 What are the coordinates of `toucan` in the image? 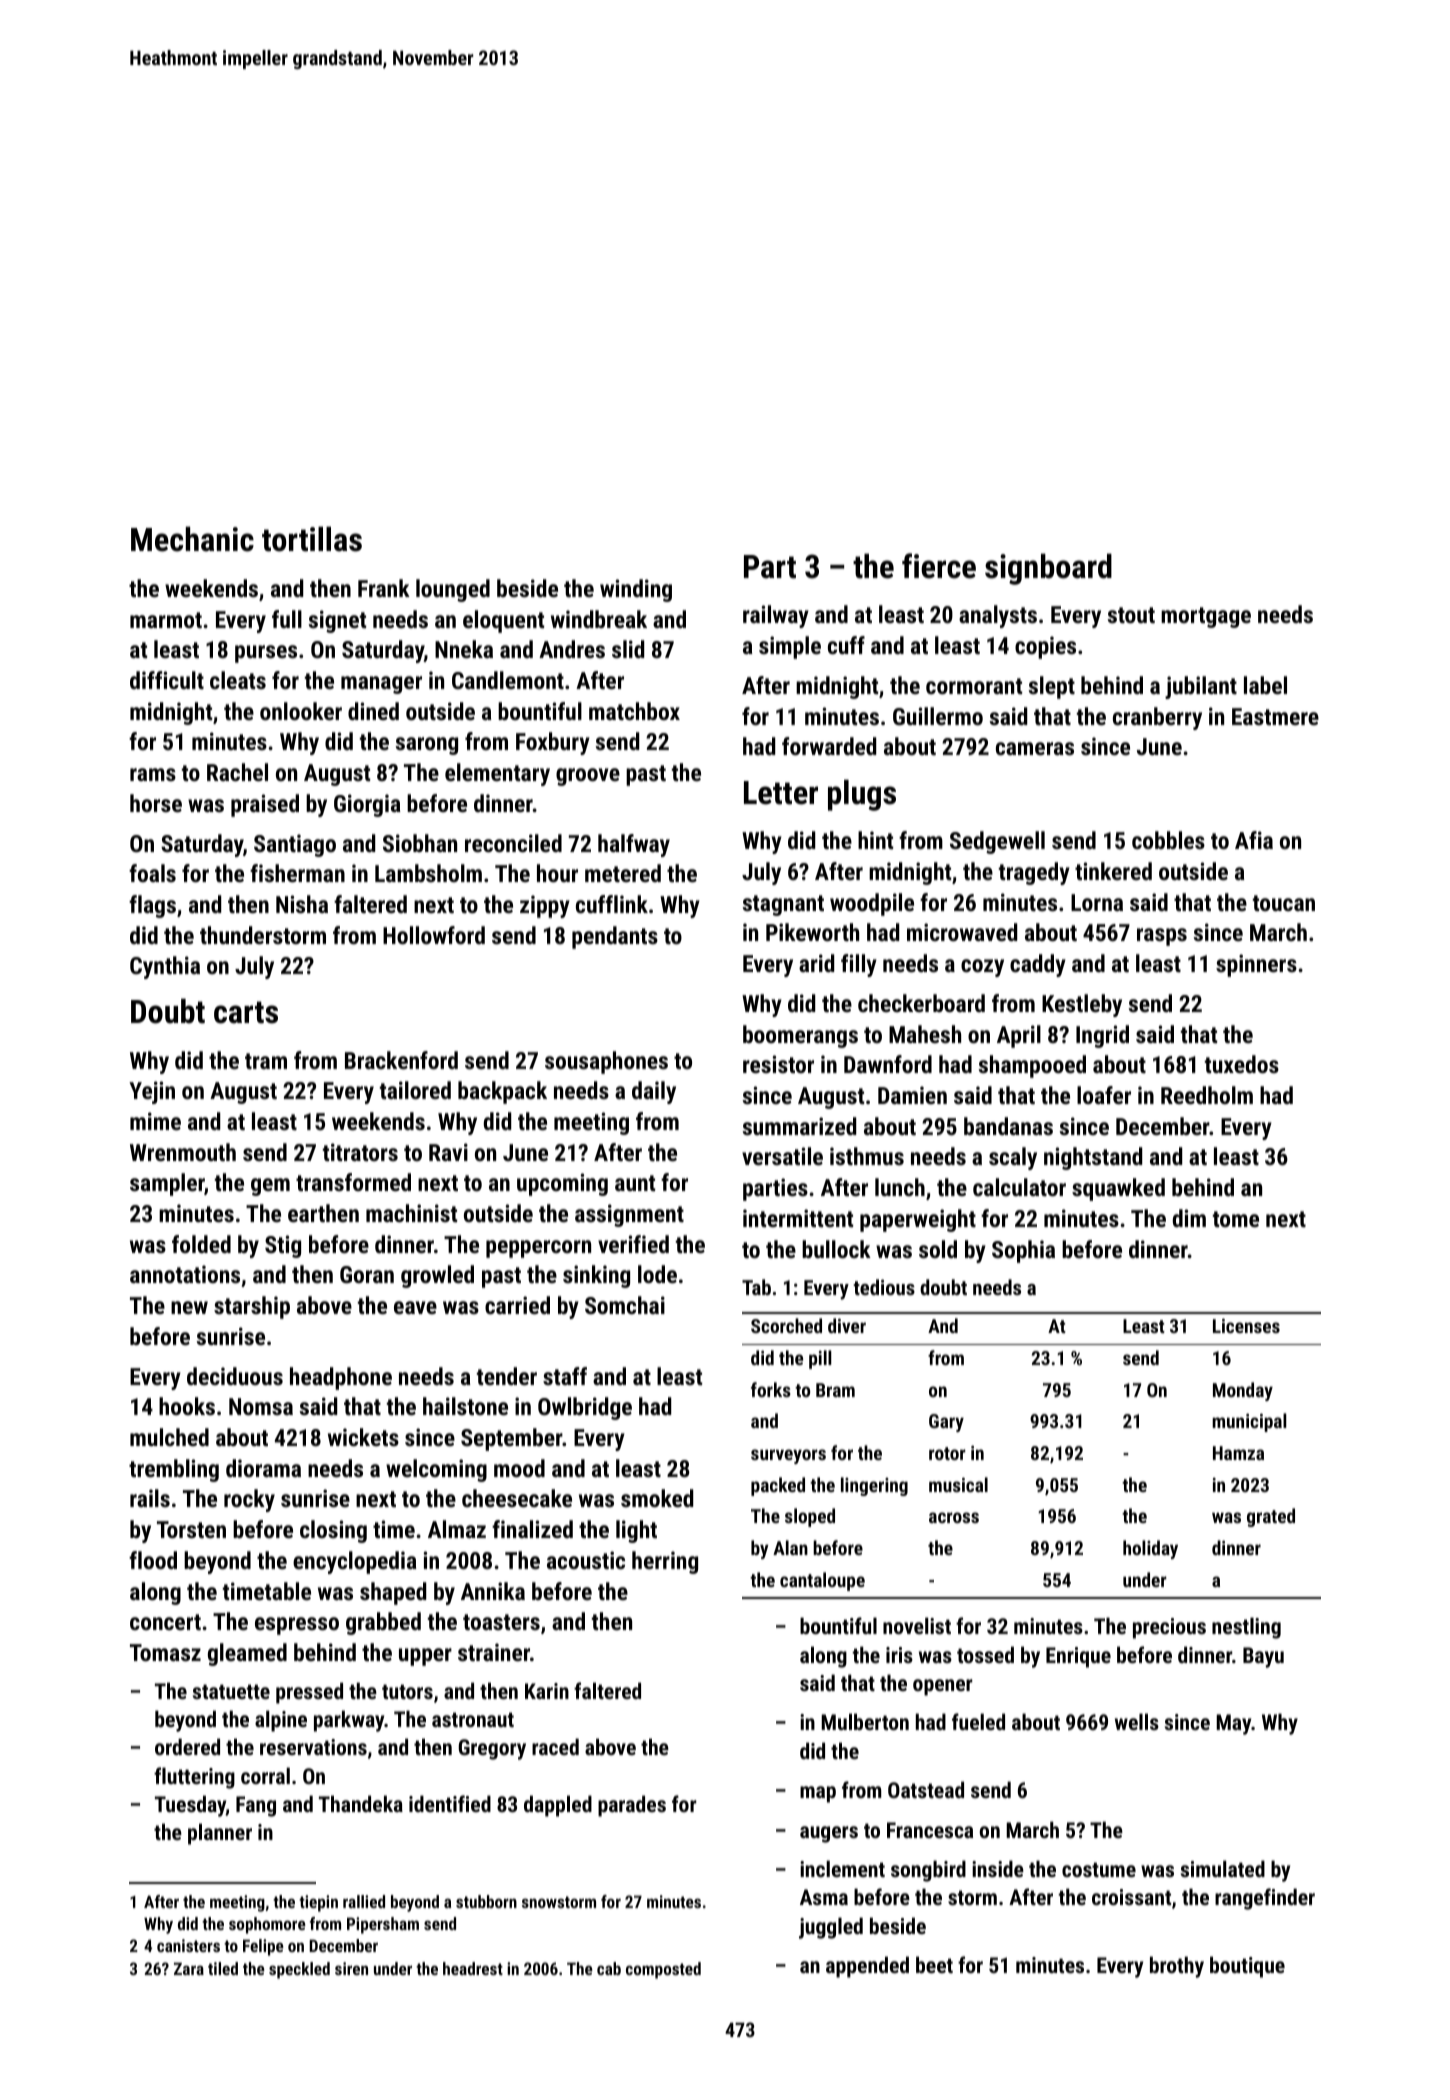 It's located at (1284, 903).
